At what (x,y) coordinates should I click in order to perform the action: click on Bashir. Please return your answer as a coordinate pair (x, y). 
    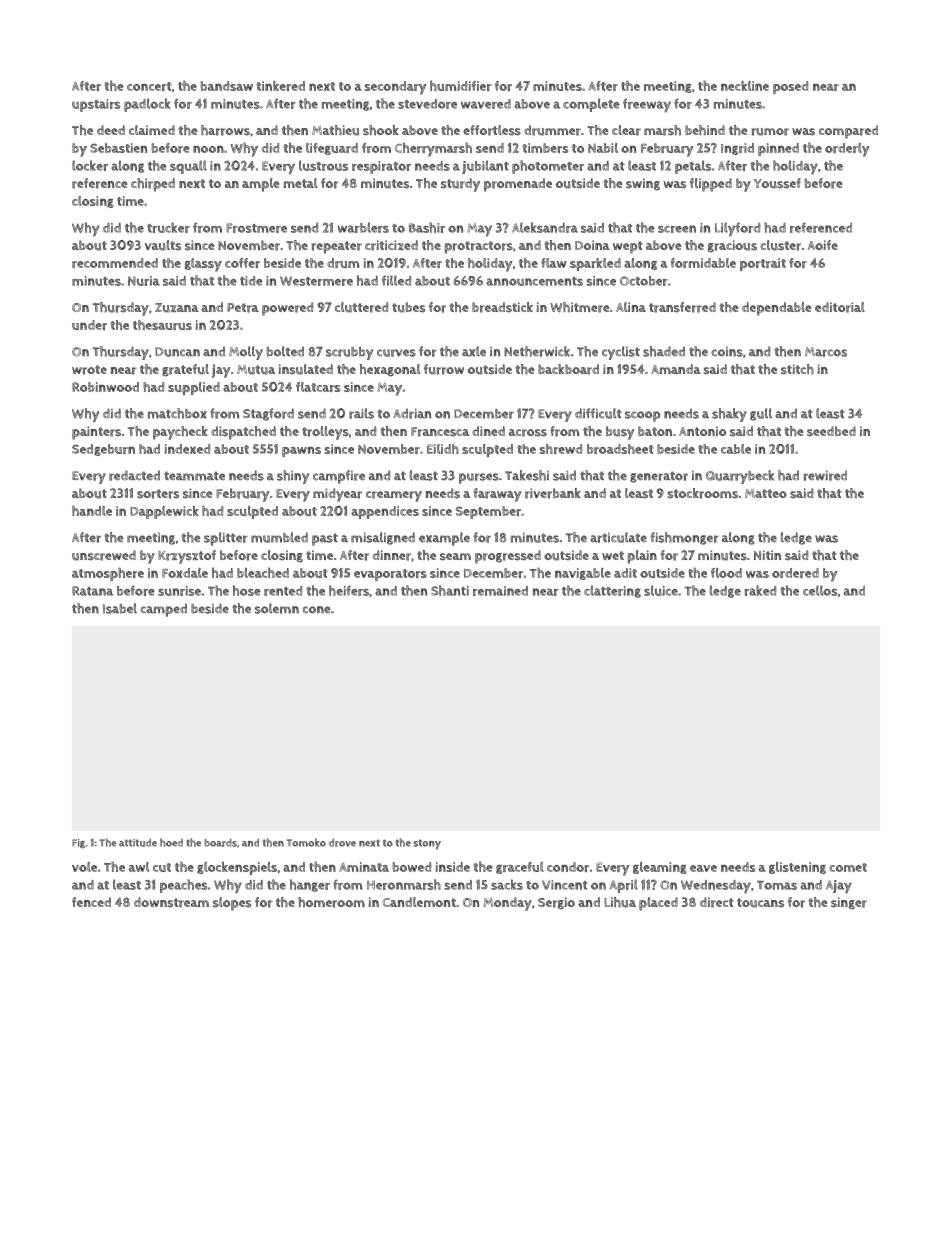
    Looking at the image, I should click on (427, 227).
